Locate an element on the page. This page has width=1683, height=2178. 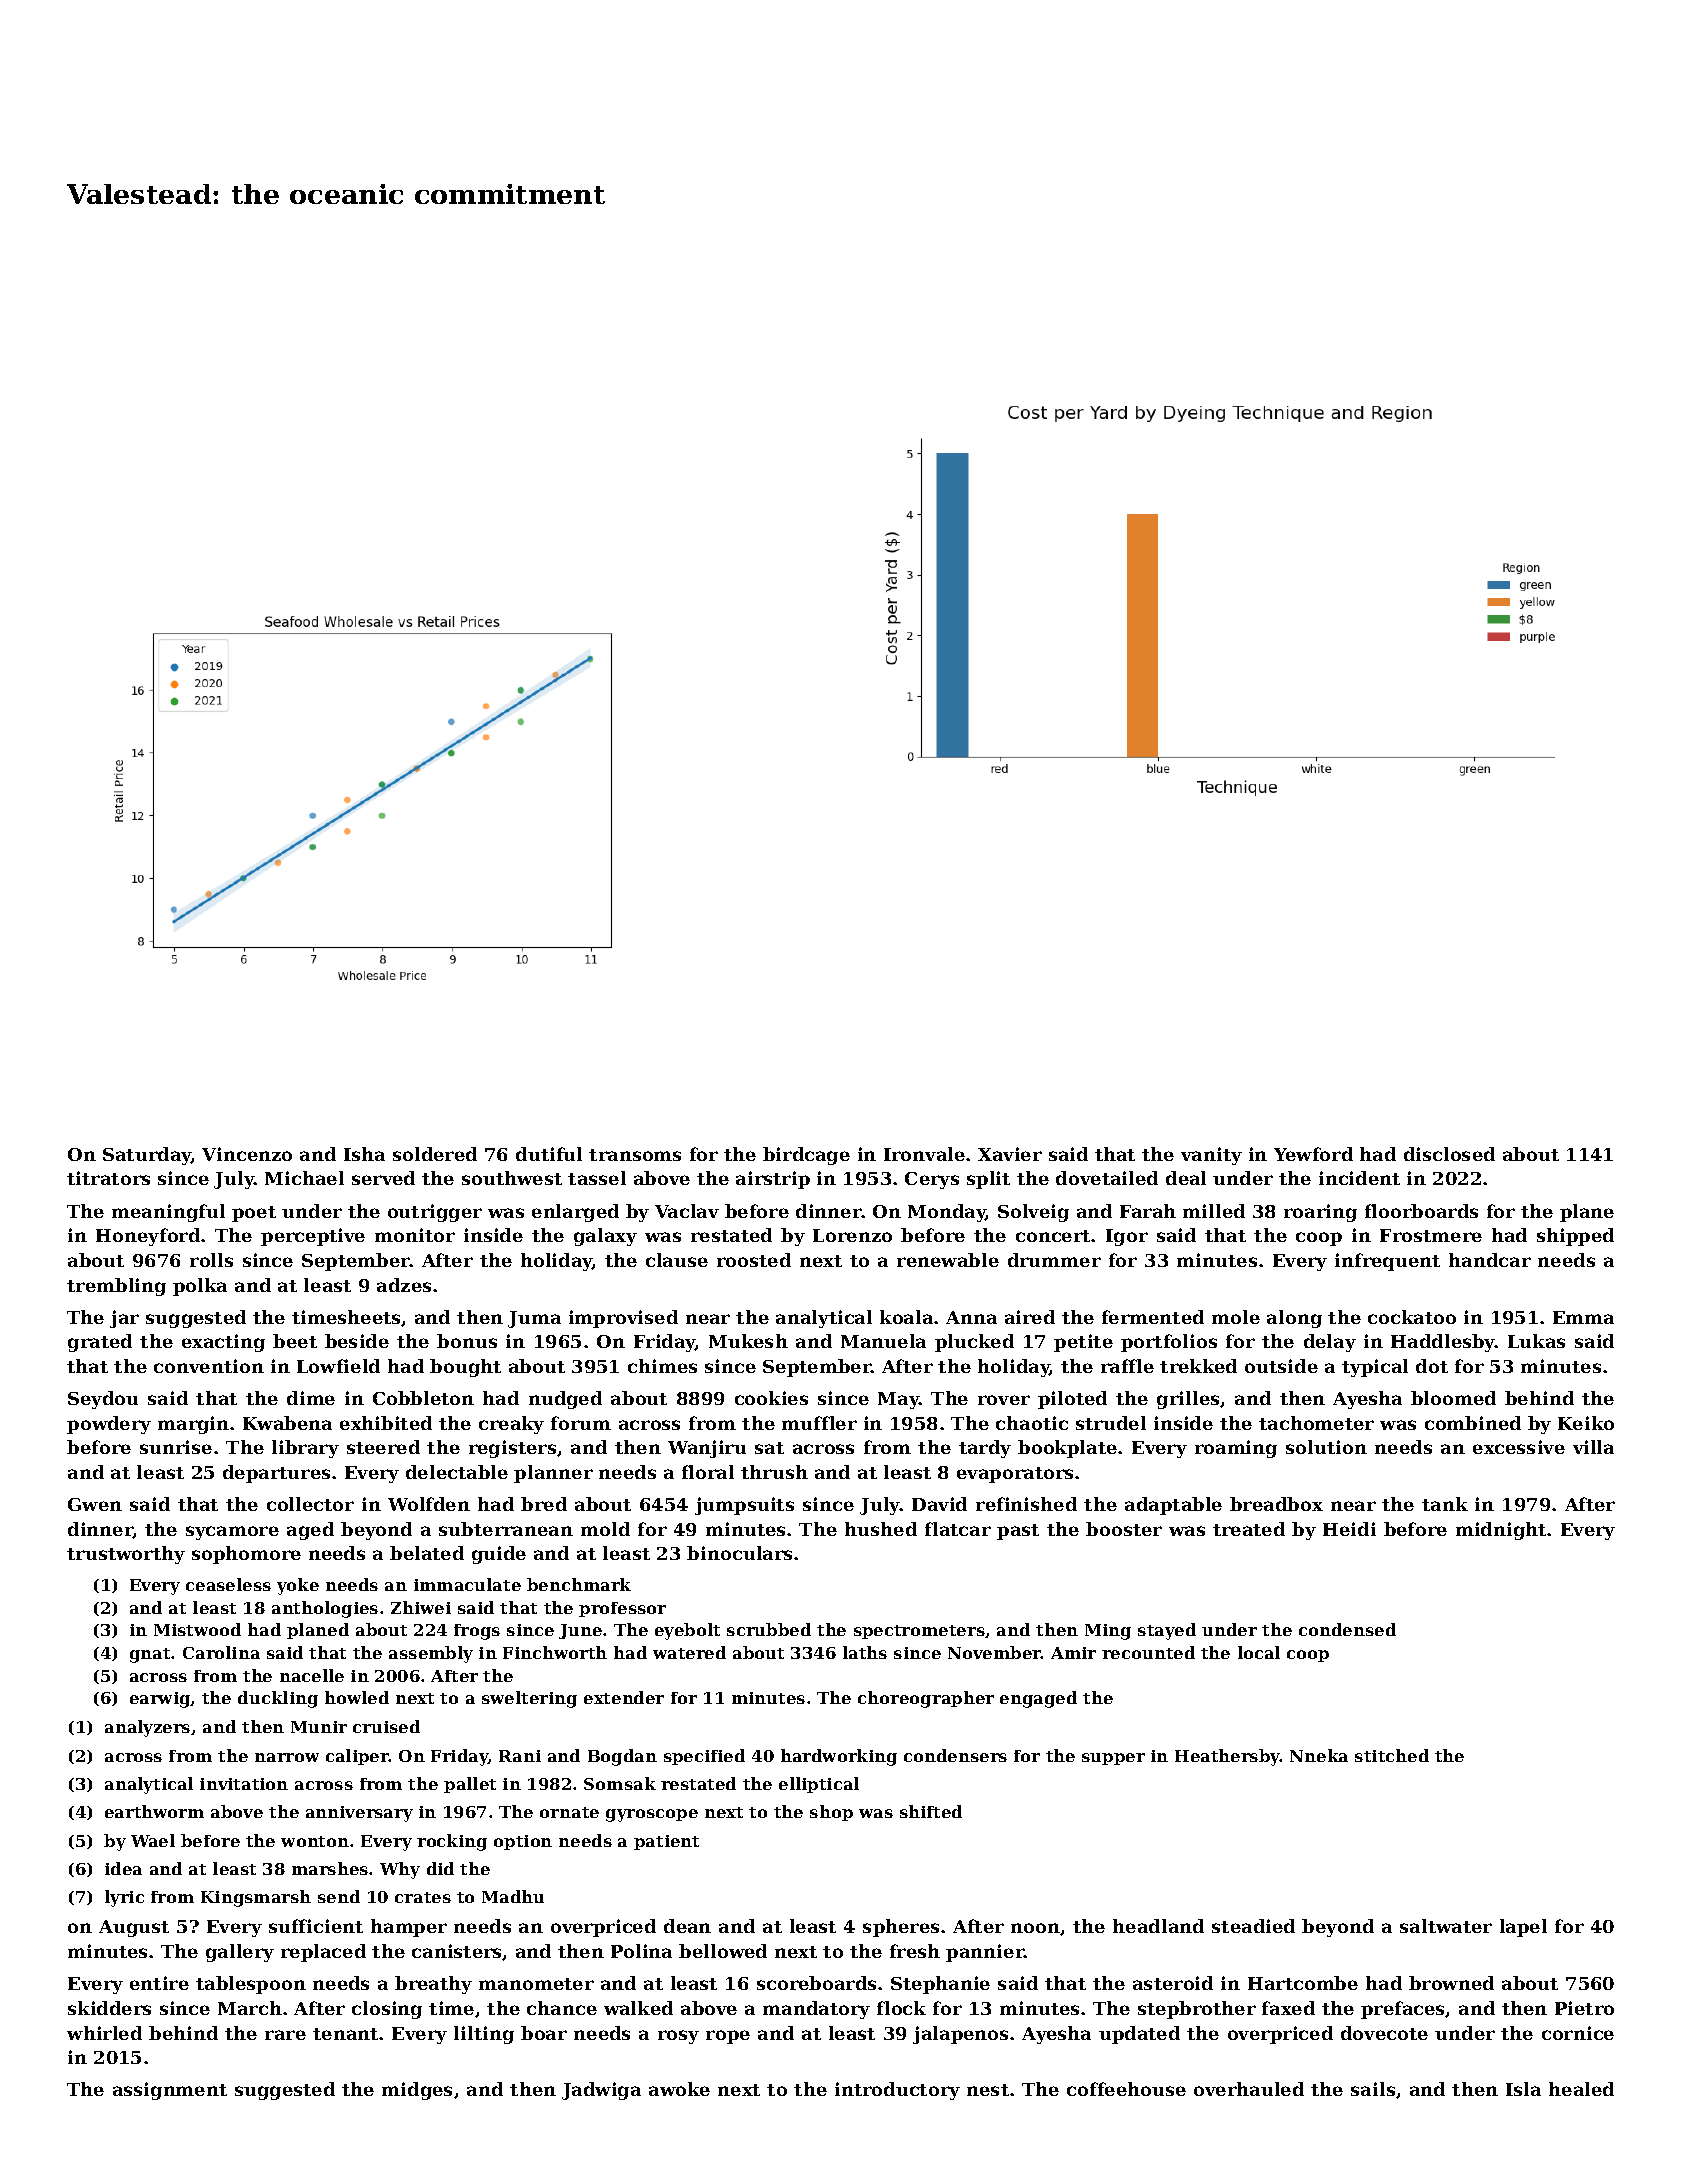
Madhu is located at coordinates (513, 1896).
